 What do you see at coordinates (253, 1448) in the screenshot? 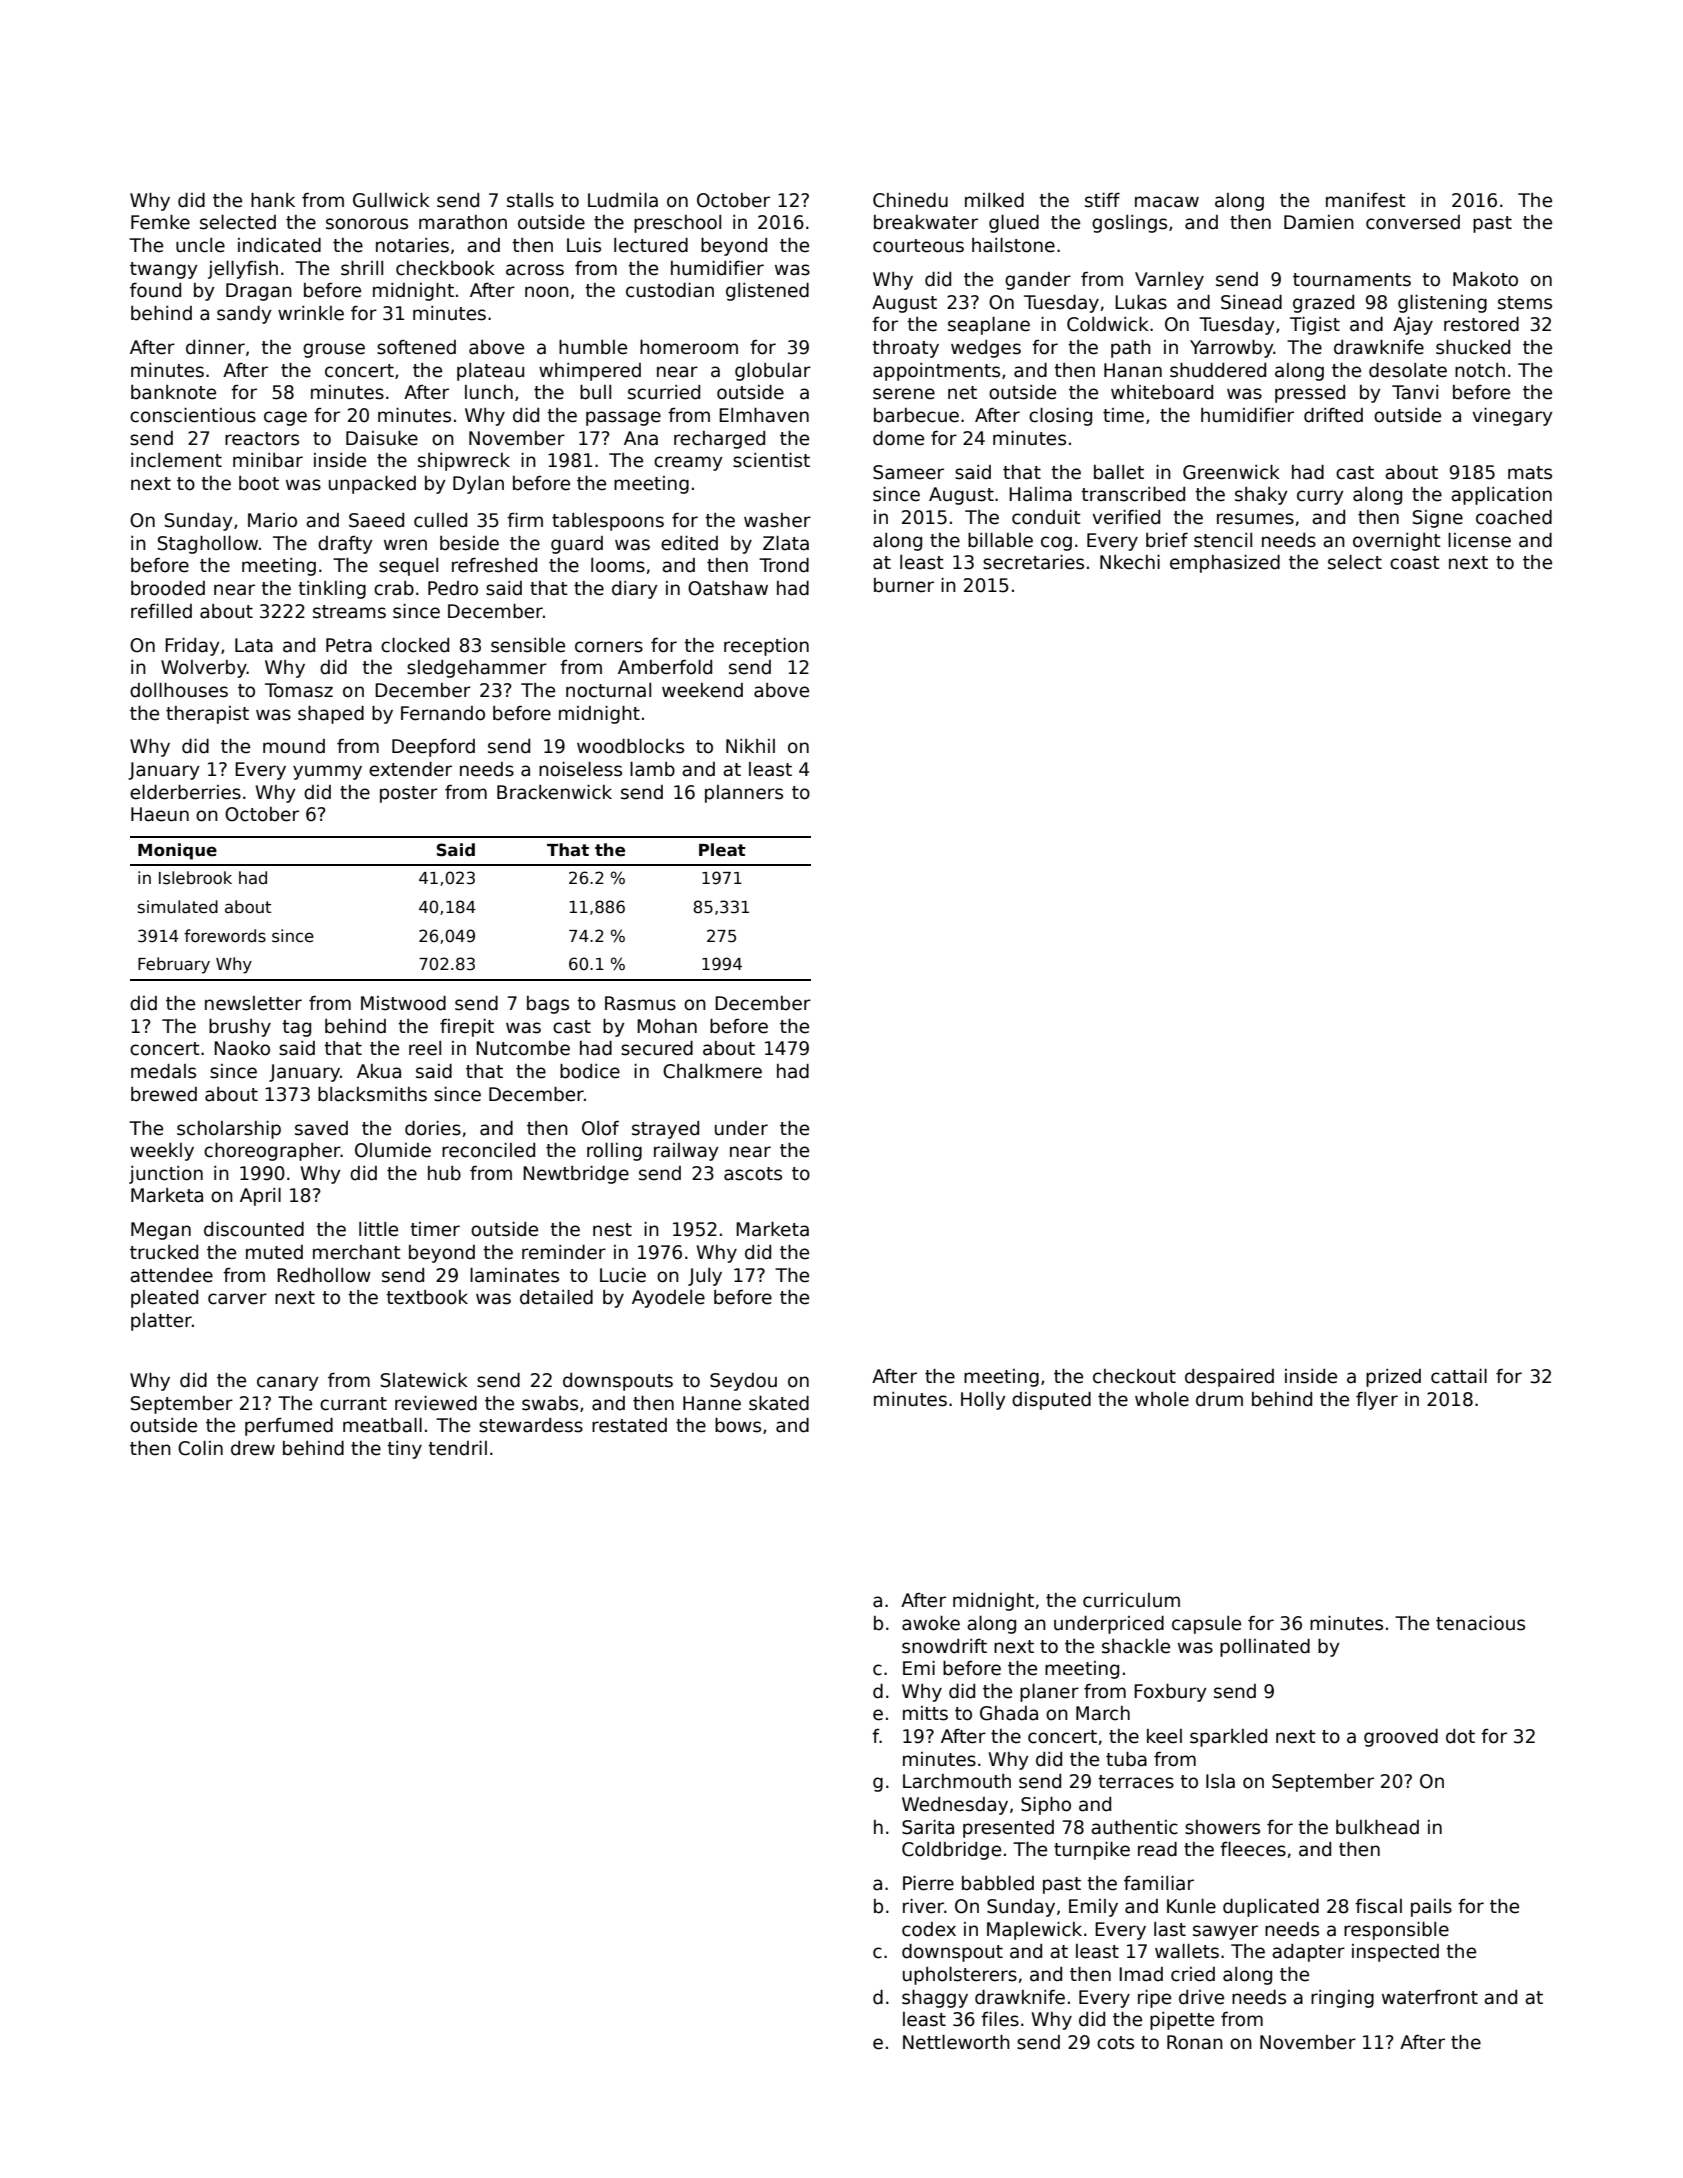
I see `drew` at bounding box center [253, 1448].
